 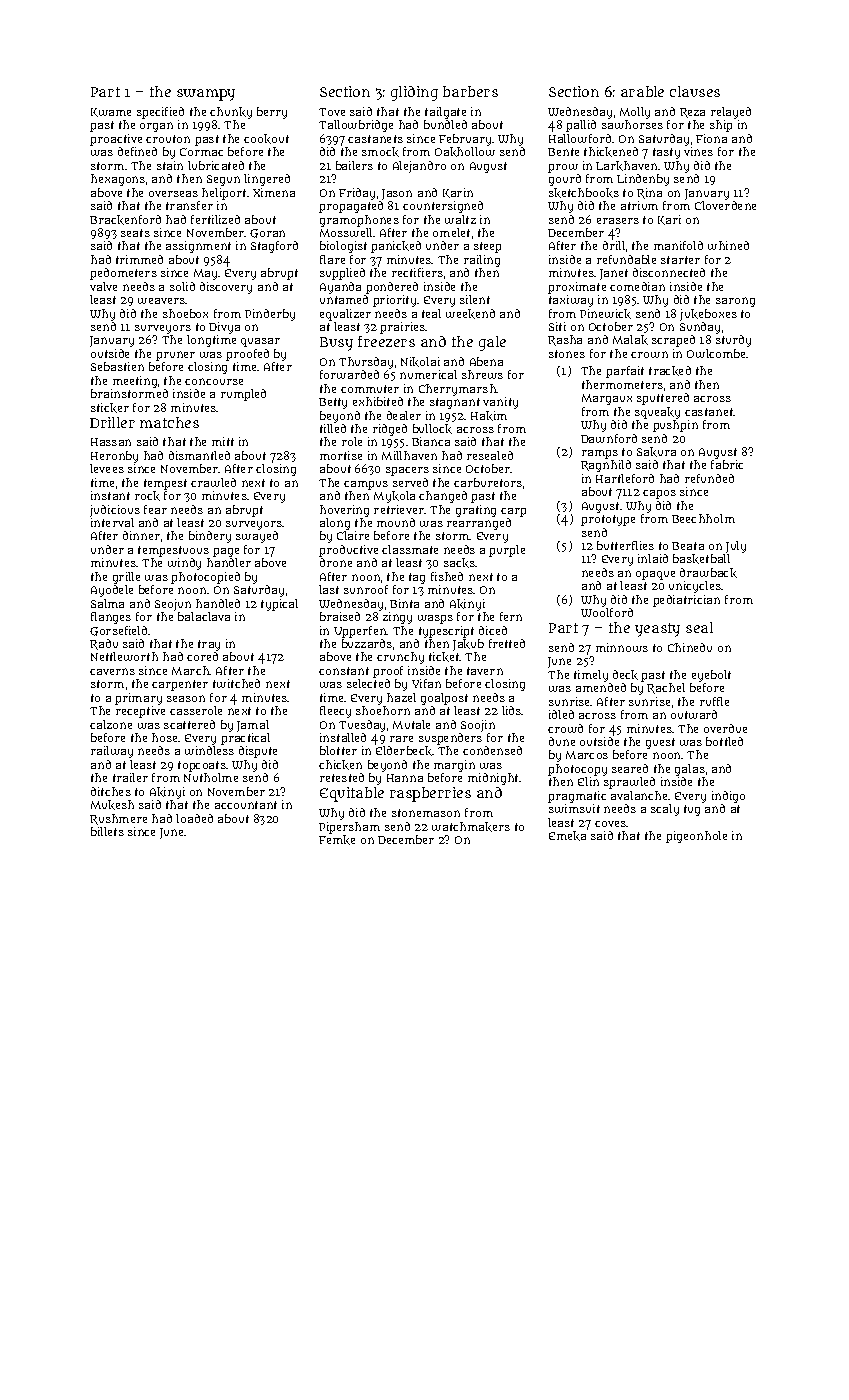 I want to click on Claire, so click(x=353, y=535).
